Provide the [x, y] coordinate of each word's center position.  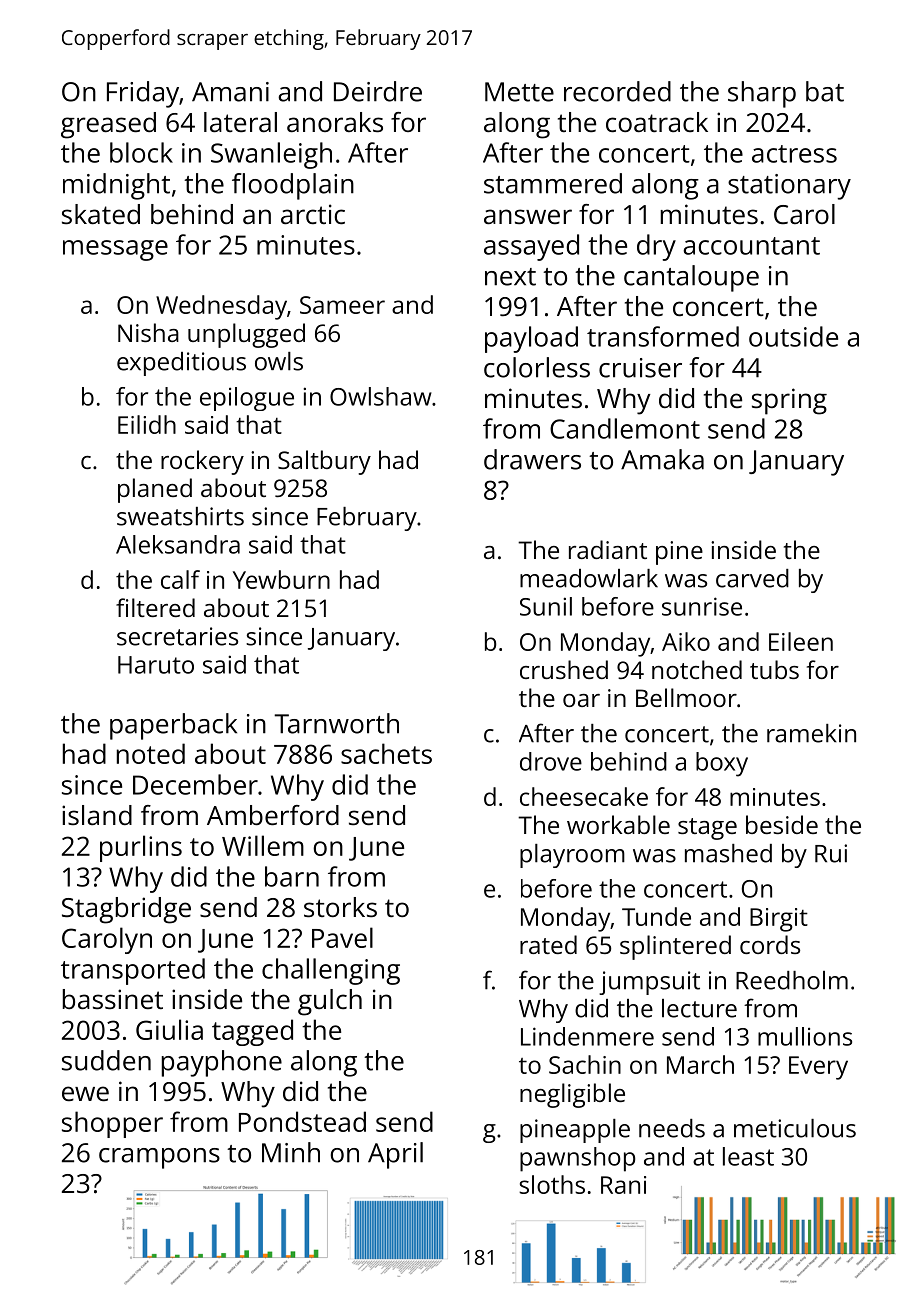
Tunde [656, 916]
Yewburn [281, 579]
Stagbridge [126, 910]
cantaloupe [691, 278]
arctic [313, 214]
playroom [572, 856]
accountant [751, 246]
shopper [112, 1124]
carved [752, 578]
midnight [116, 186]
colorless [537, 367]
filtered [155, 607]
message [115, 250]
